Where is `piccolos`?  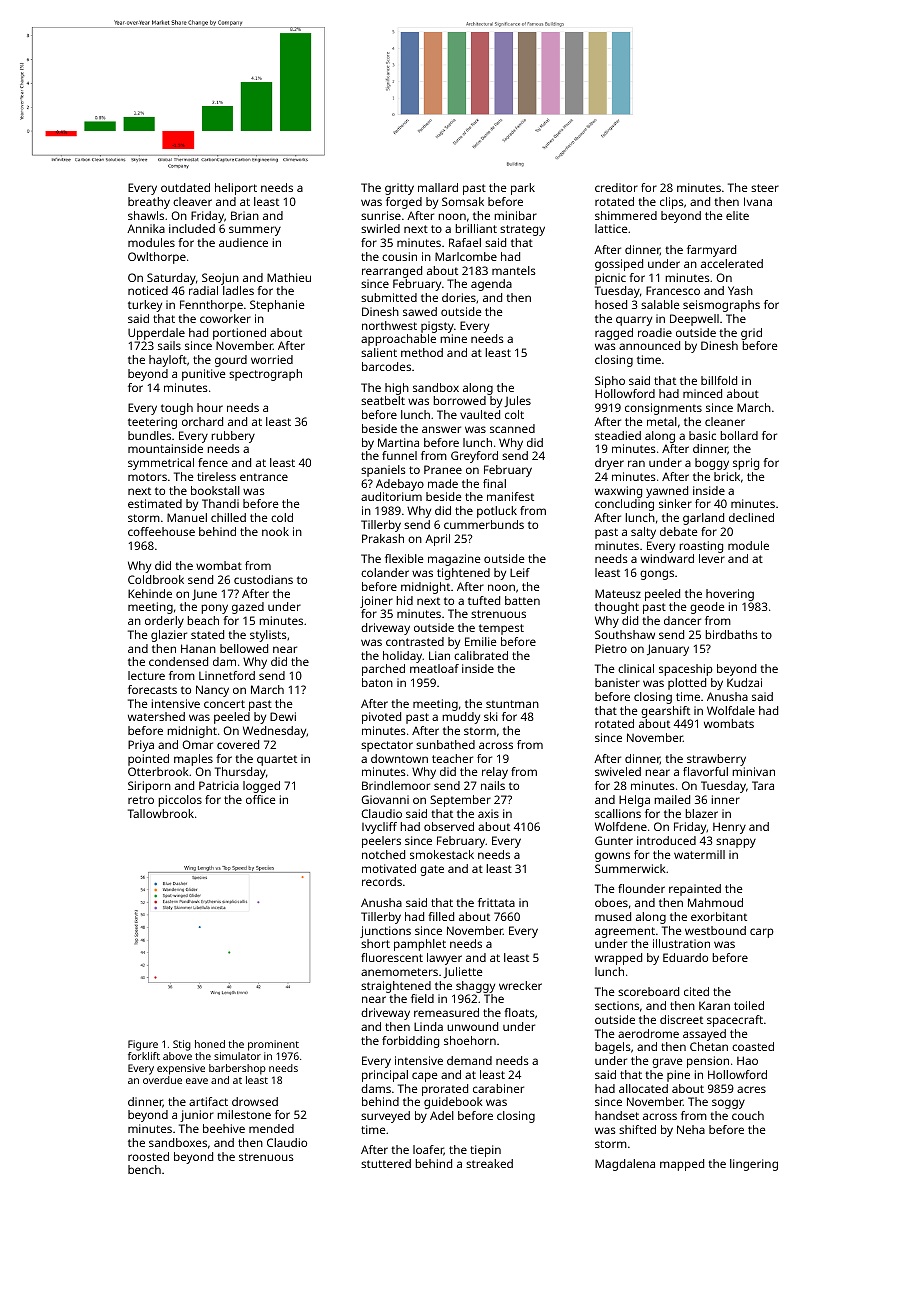 piccolos is located at coordinates (180, 801).
